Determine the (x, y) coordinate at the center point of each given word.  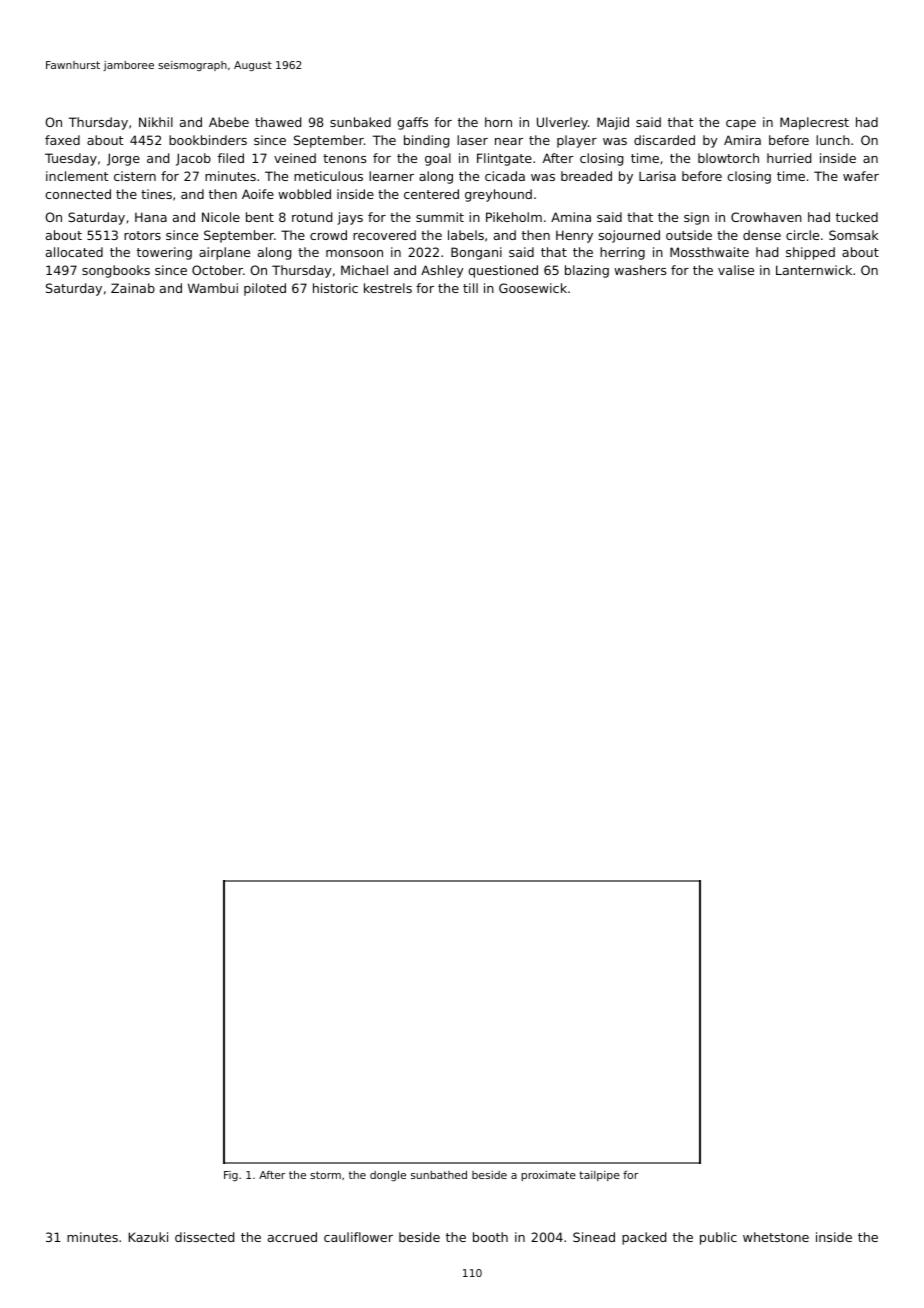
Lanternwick (814, 270)
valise (736, 270)
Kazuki (148, 1237)
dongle (388, 1175)
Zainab (133, 288)
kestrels (388, 288)
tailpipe (599, 1176)
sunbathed (439, 1174)
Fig (231, 1176)
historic (335, 288)
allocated (74, 252)
